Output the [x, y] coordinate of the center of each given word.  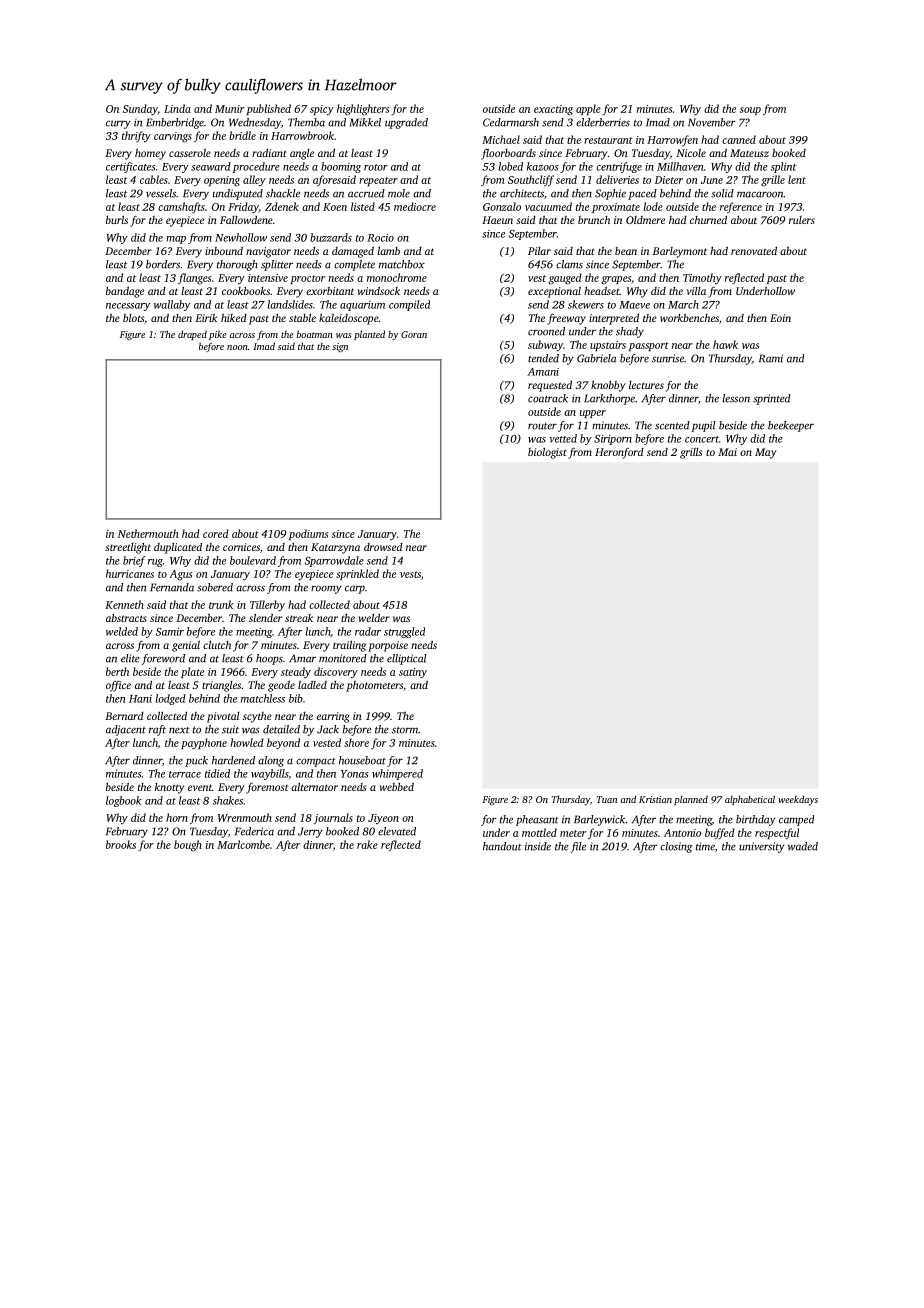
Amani [543, 372]
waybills [270, 774]
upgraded [406, 123]
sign [340, 348]
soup [750, 111]
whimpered [397, 774]
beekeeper [791, 426]
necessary [128, 307]
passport [649, 346]
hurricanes [130, 573]
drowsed [383, 547]
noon [237, 347]
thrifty [136, 136]
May [765, 453]
